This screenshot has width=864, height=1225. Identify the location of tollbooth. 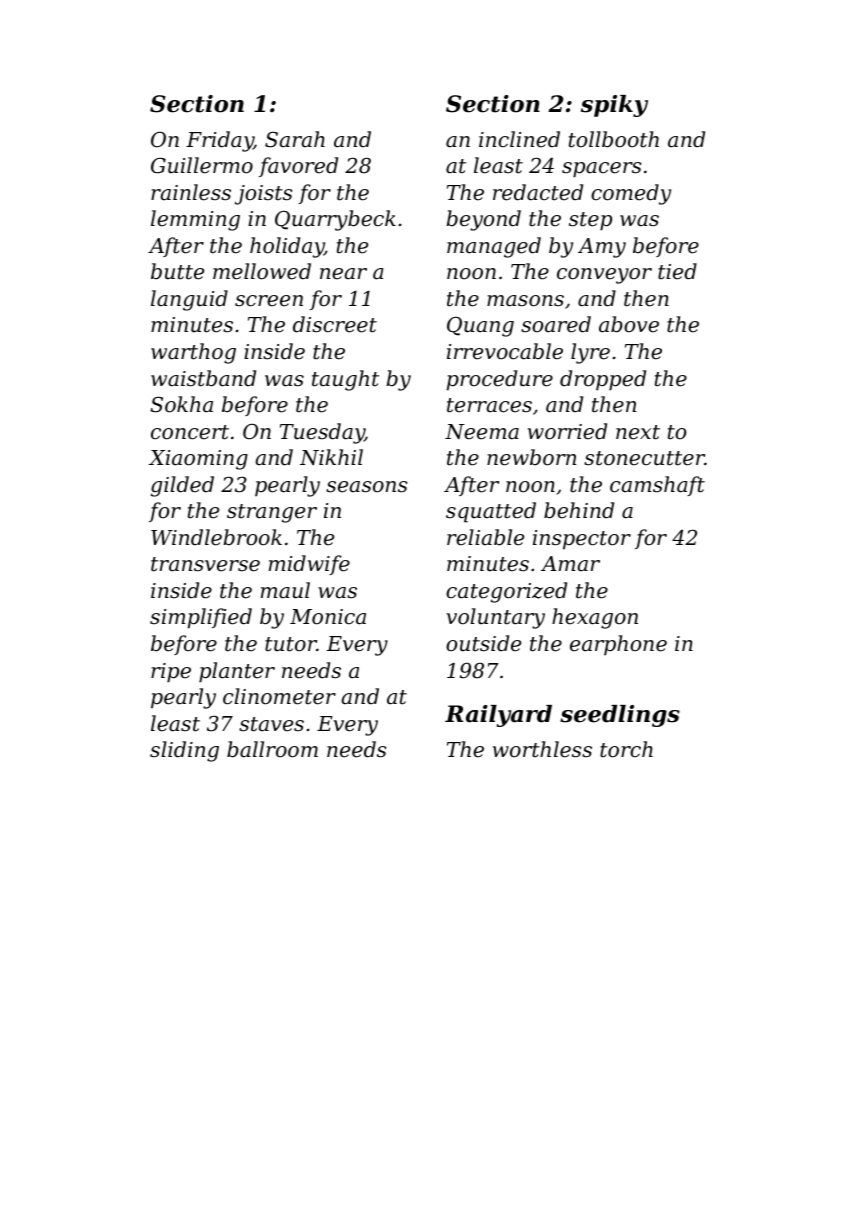
(614, 139).
